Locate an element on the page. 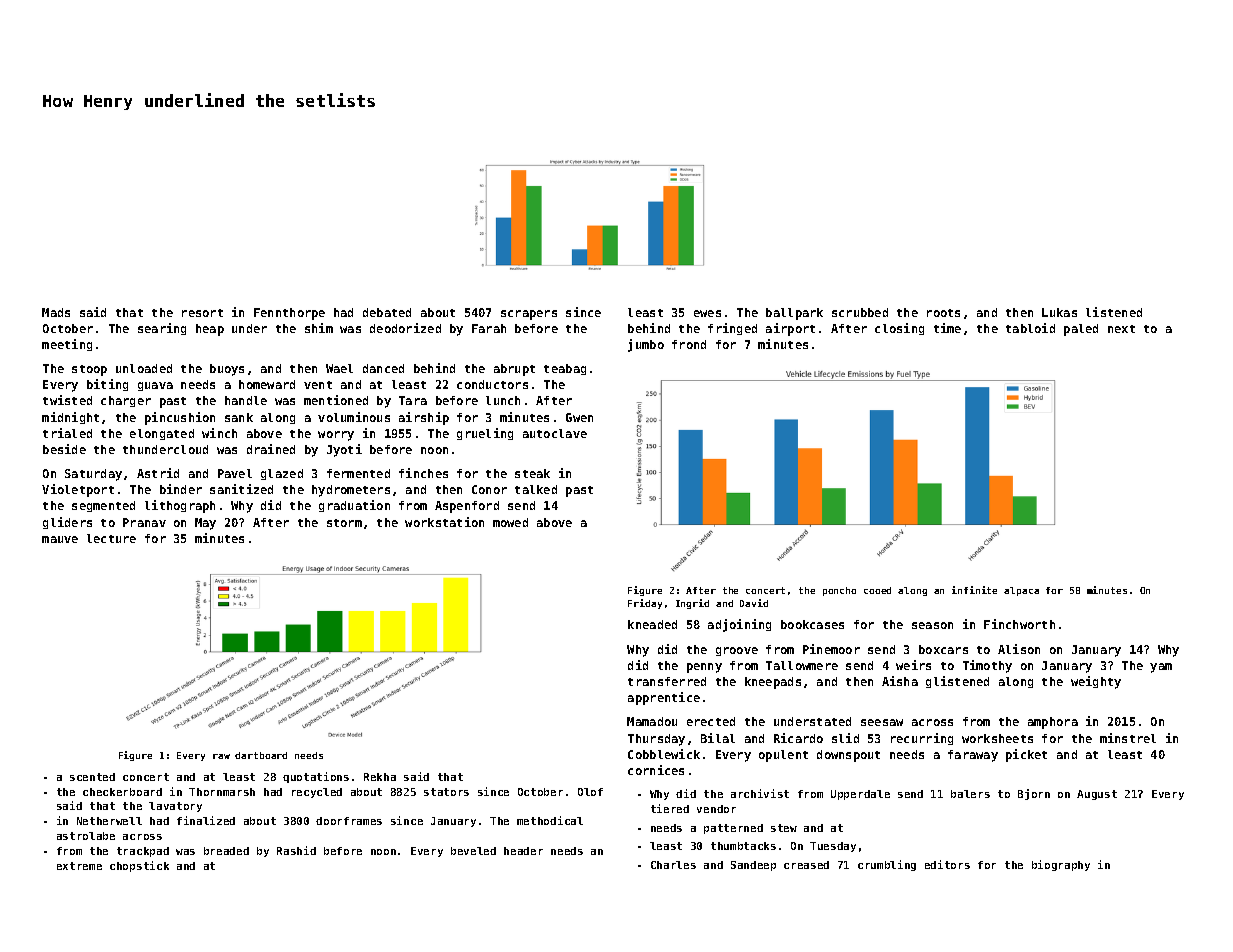 Image resolution: width=1233 pixels, height=952 pixels. dartboard is located at coordinates (261, 755).
